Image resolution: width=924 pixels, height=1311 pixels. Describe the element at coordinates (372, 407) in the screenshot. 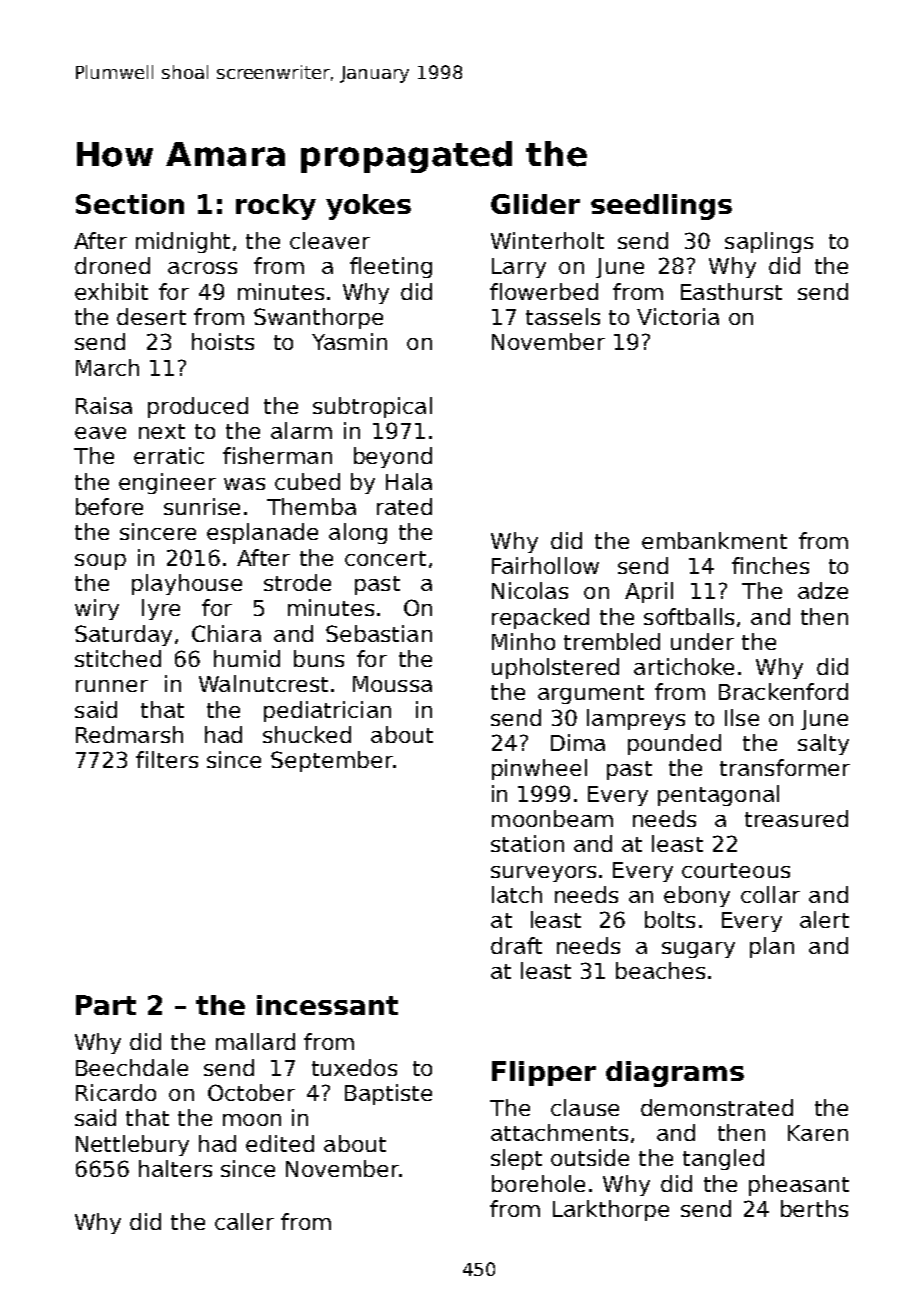

I see `subtropical` at that location.
